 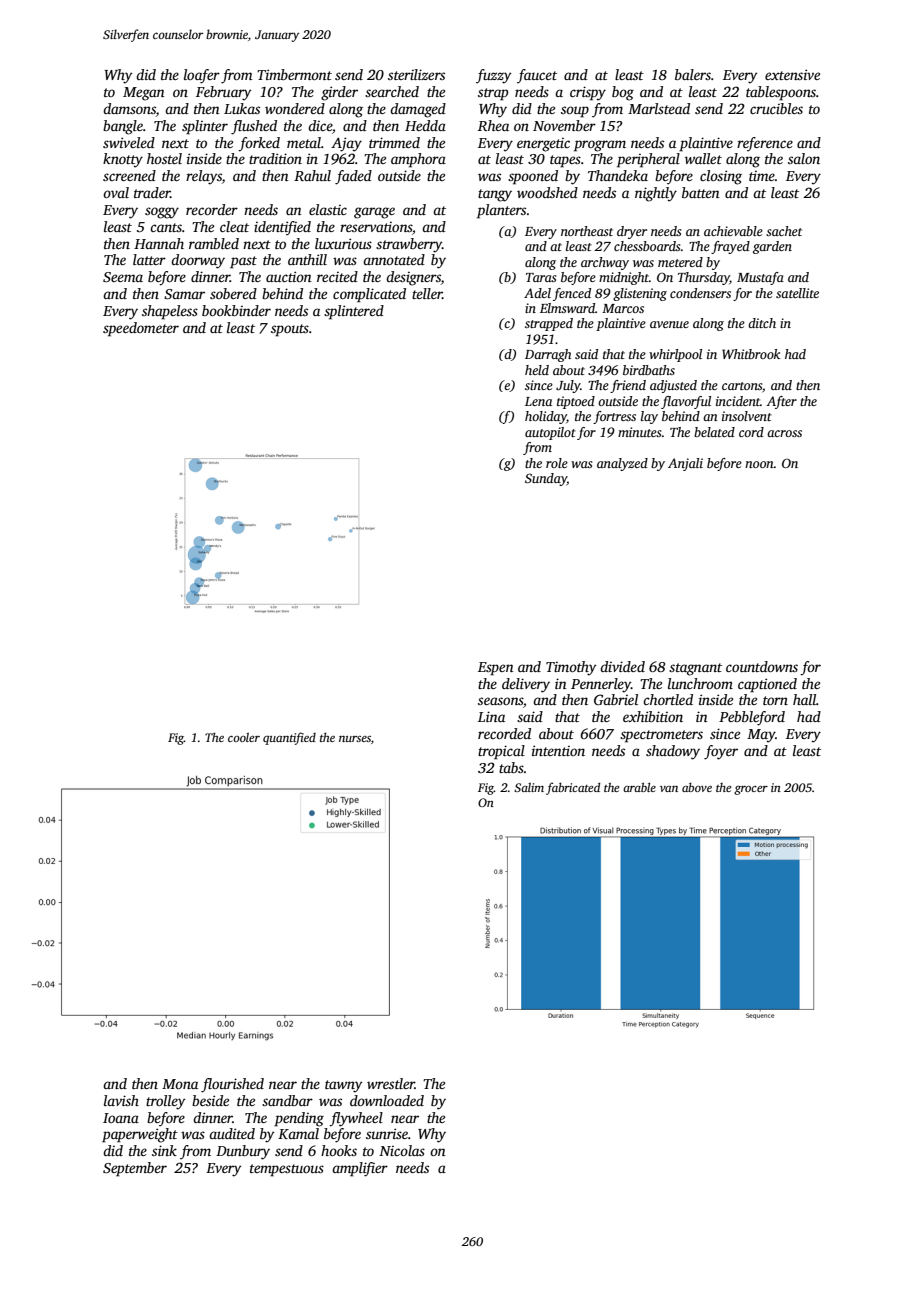 What do you see at coordinates (767, 685) in the document?
I see `captioned` at bounding box center [767, 685].
